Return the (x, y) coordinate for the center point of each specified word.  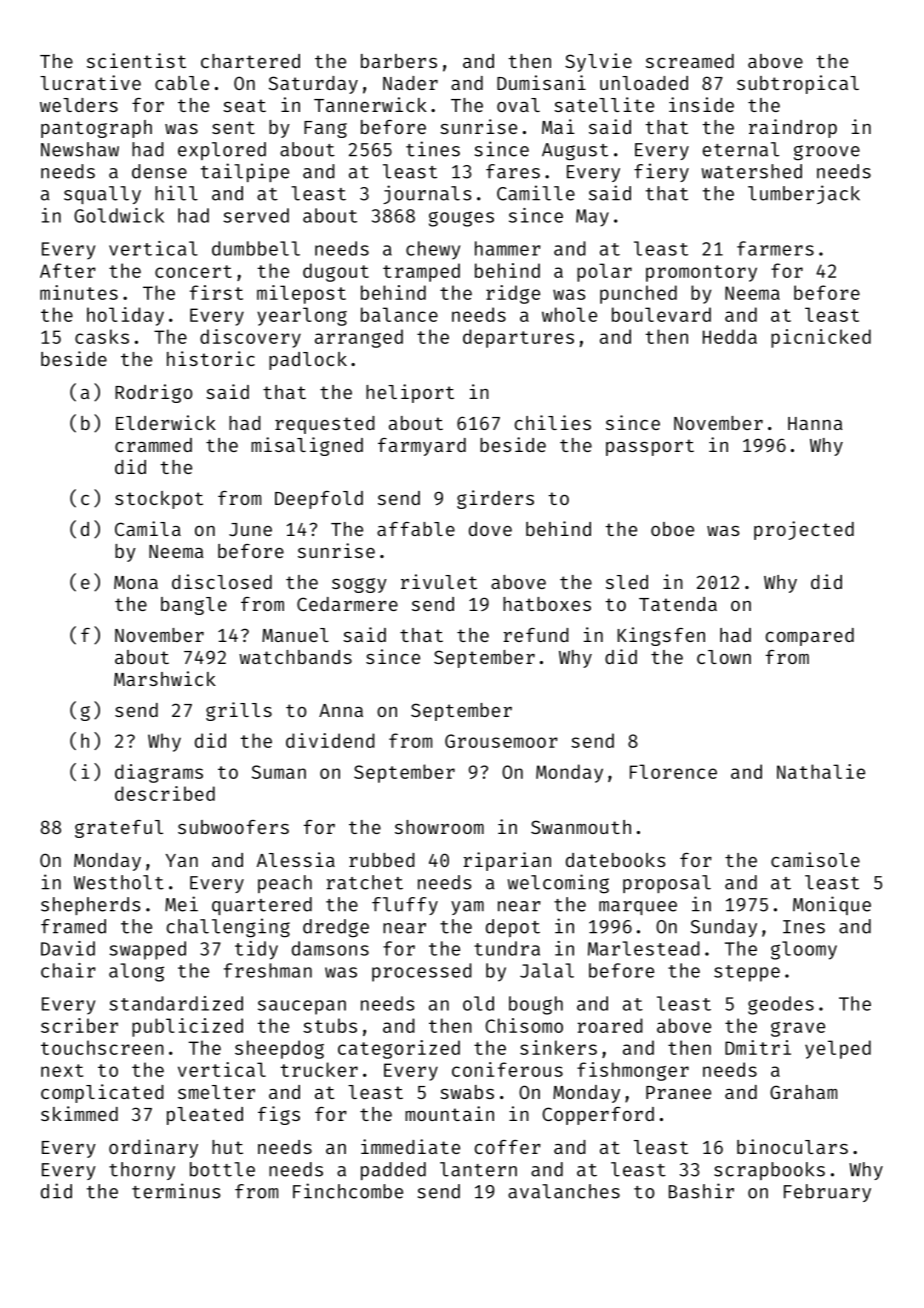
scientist (136, 60)
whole (569, 314)
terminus (176, 1191)
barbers (399, 61)
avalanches (564, 1191)
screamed (690, 61)
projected (804, 530)
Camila (148, 528)
